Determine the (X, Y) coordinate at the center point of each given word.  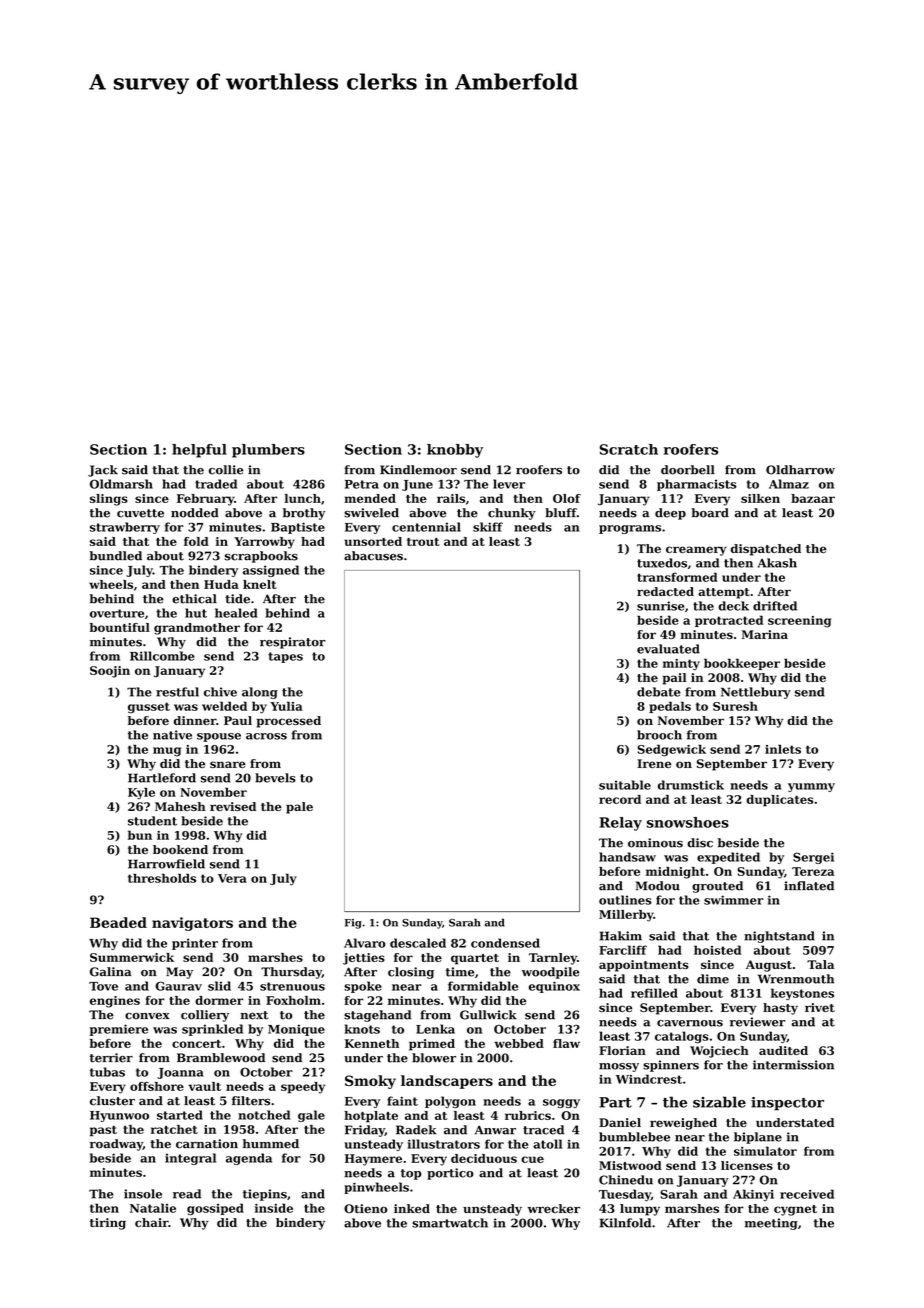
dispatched (766, 550)
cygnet (795, 1210)
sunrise (661, 606)
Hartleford (162, 778)
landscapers (447, 1082)
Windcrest (649, 1079)
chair (151, 1222)
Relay (620, 824)
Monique (296, 1030)
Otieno (365, 1209)
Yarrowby (264, 543)
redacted (665, 591)
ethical (194, 599)
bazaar (813, 498)
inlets (783, 749)
